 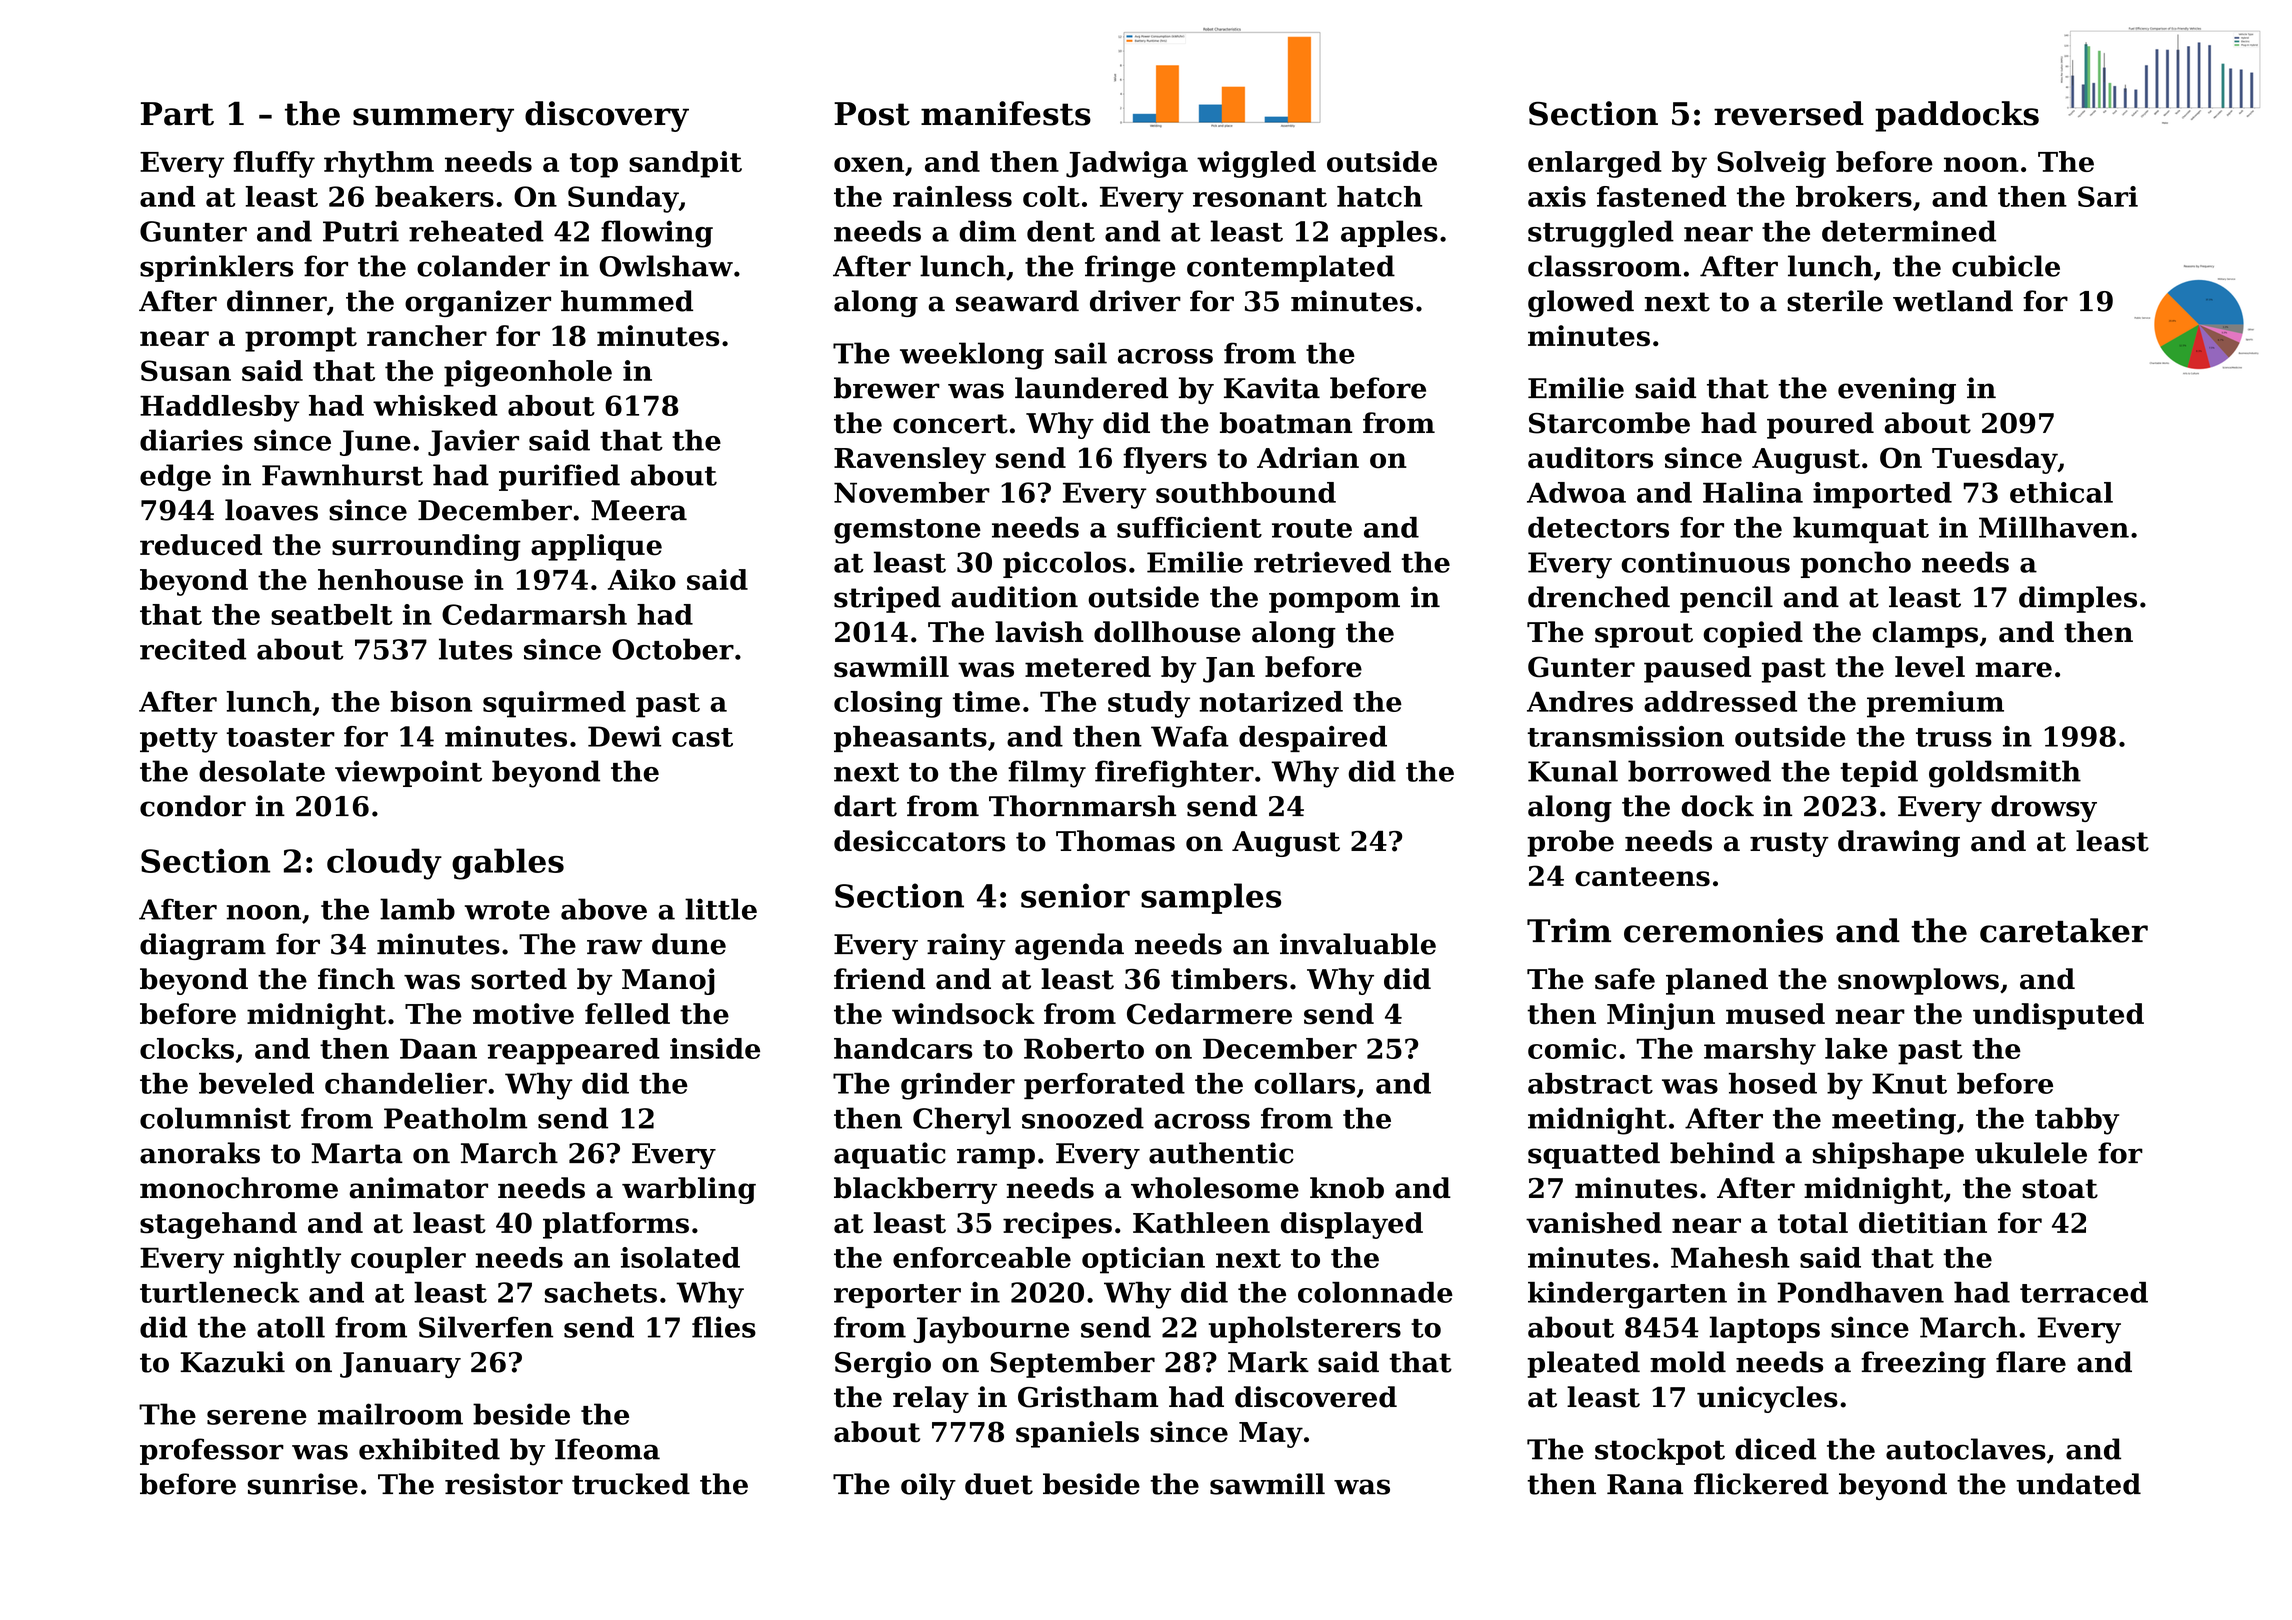 What do you see at coordinates (1923, 1364) in the screenshot?
I see `freezing` at bounding box center [1923, 1364].
